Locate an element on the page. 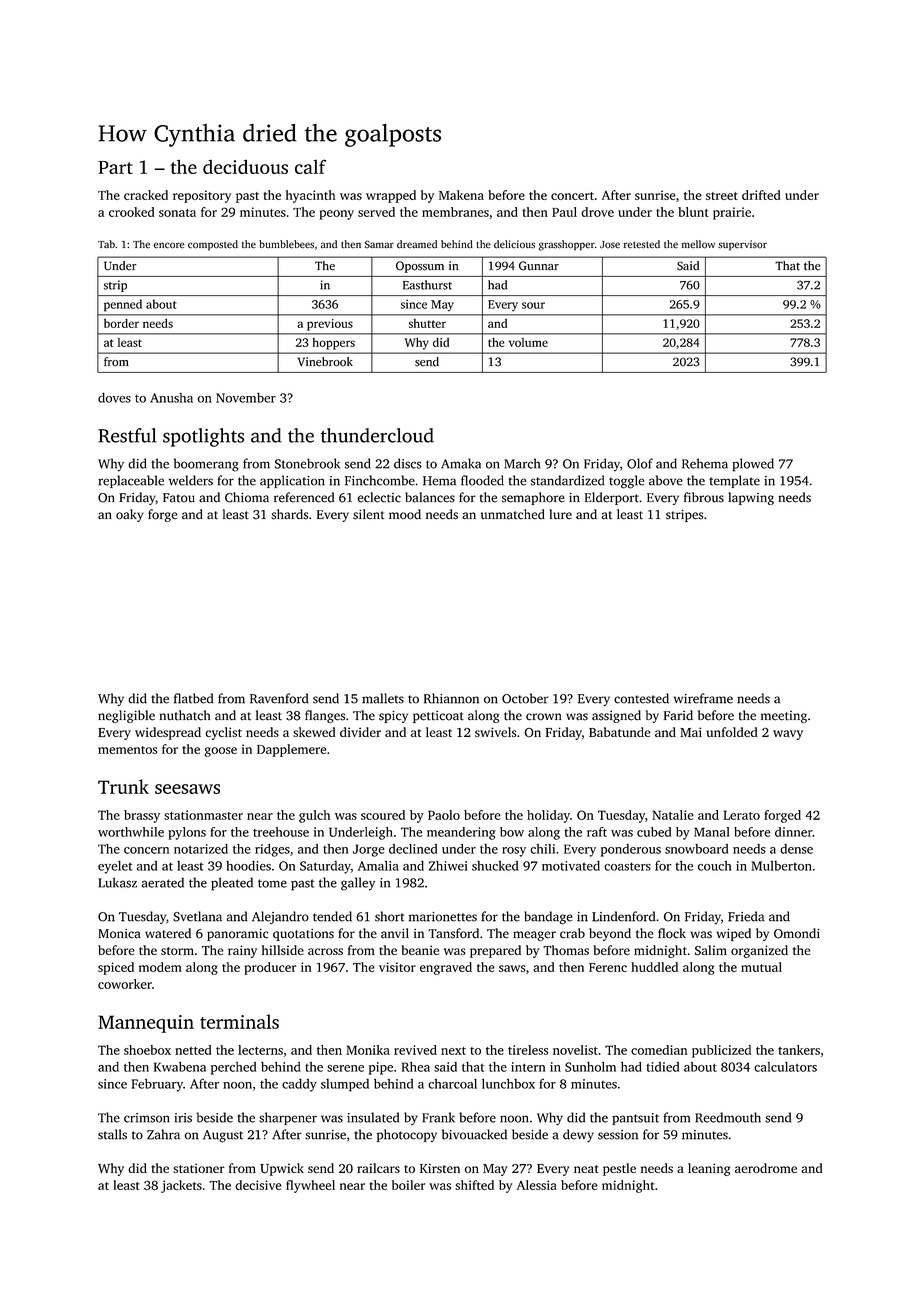 The image size is (924, 1308). Rhiannon is located at coordinates (451, 698).
